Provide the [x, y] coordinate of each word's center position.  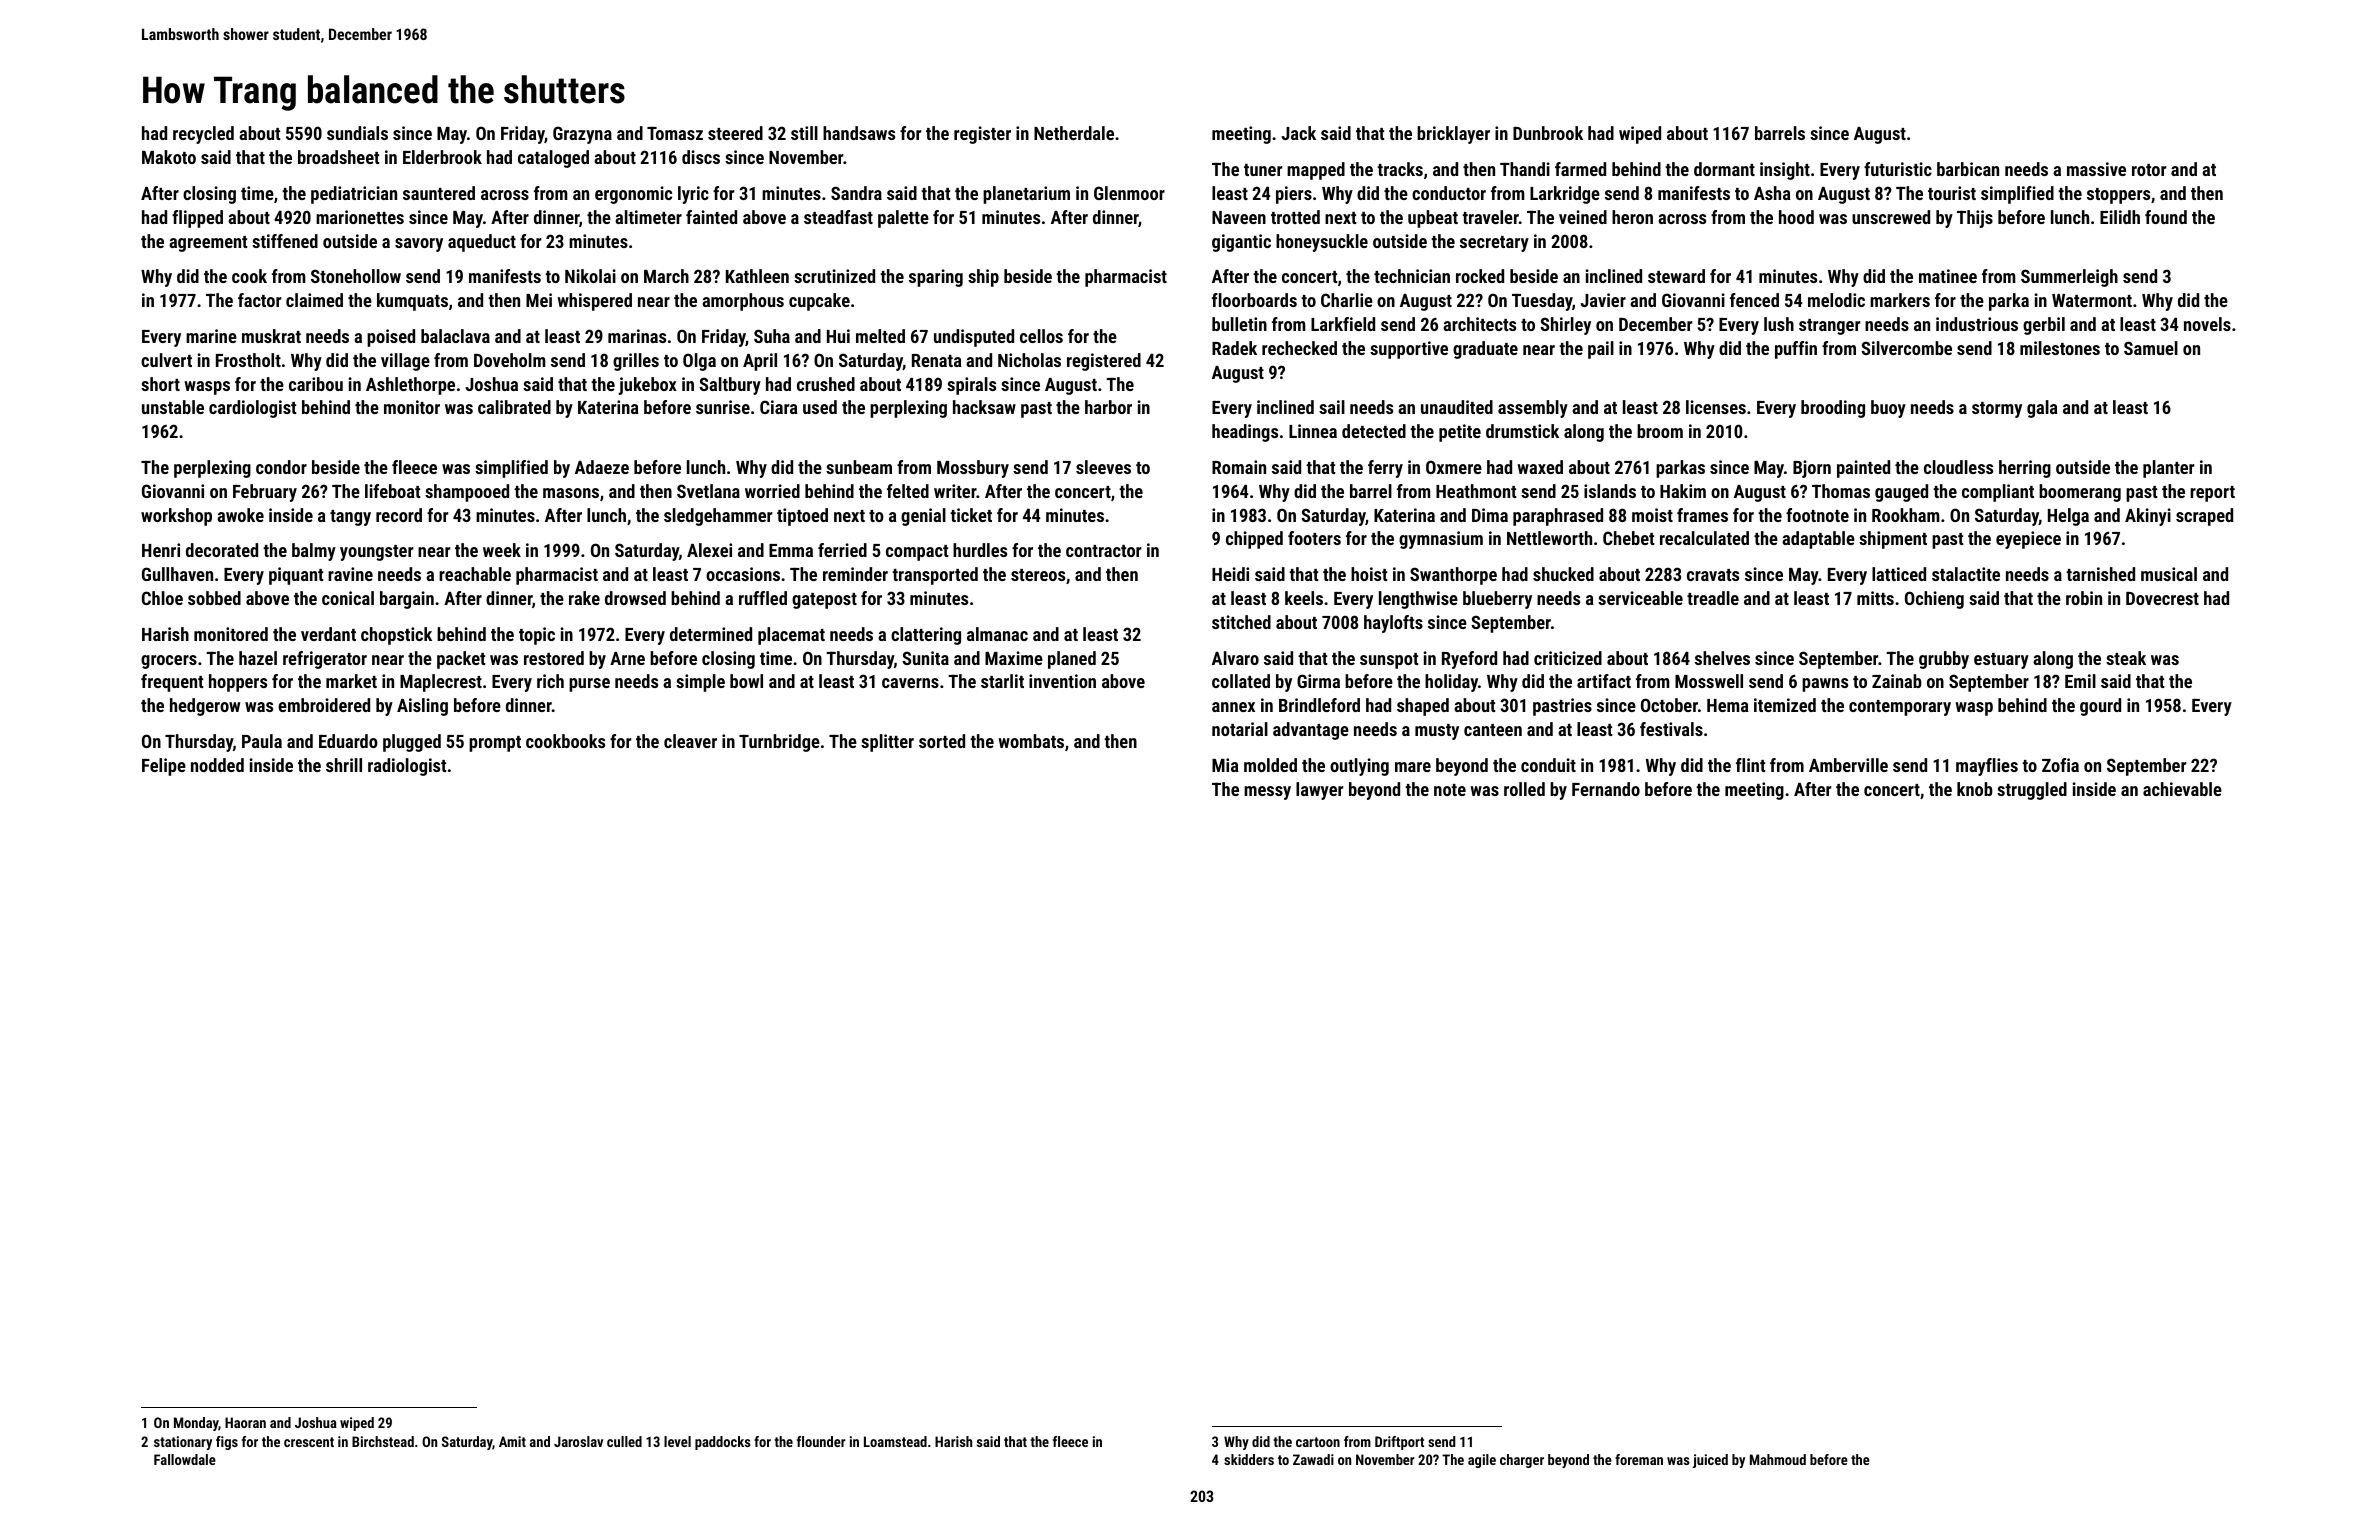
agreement [208, 244]
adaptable [1818, 540]
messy [1267, 793]
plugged [412, 743]
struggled [2032, 791]
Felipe [164, 767]
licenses [1716, 407]
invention [1062, 681]
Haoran [245, 1422]
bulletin [1239, 324]
